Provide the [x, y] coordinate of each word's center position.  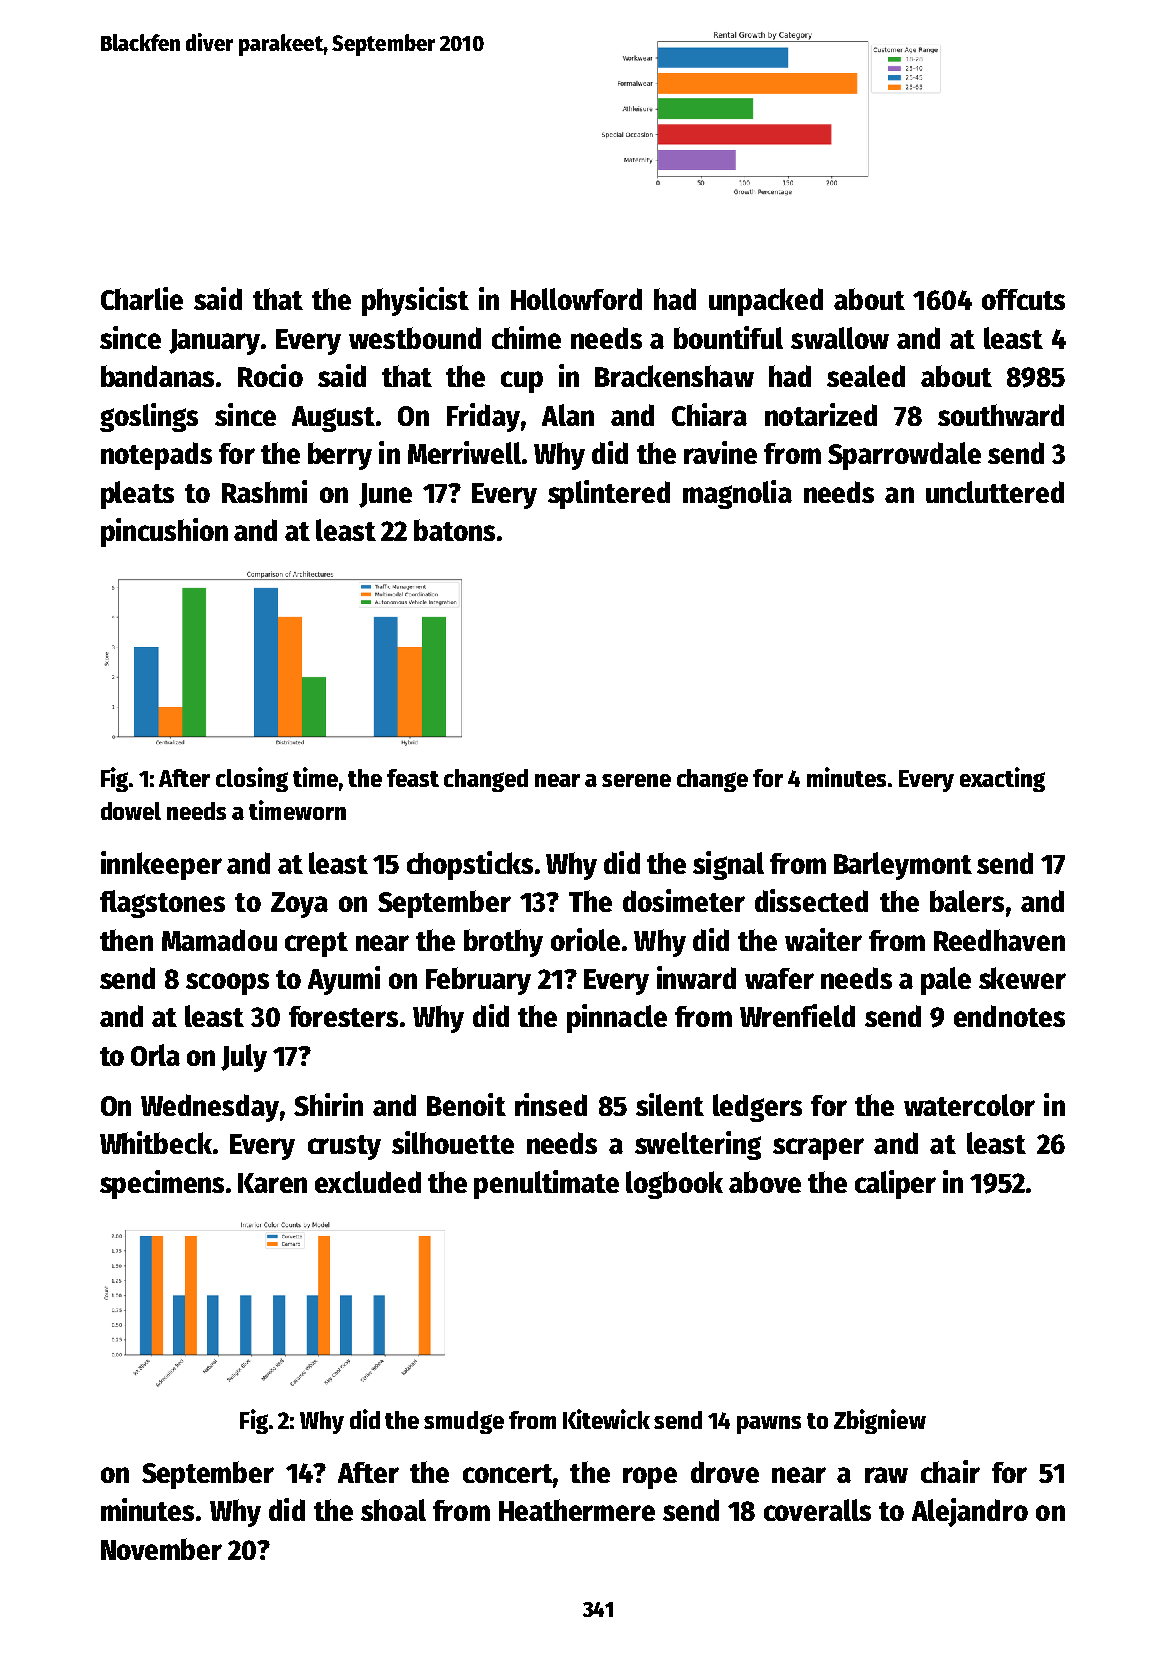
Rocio [270, 375]
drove [725, 1472]
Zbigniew [880, 1421]
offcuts [1023, 299]
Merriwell [464, 452]
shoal [393, 1510]
